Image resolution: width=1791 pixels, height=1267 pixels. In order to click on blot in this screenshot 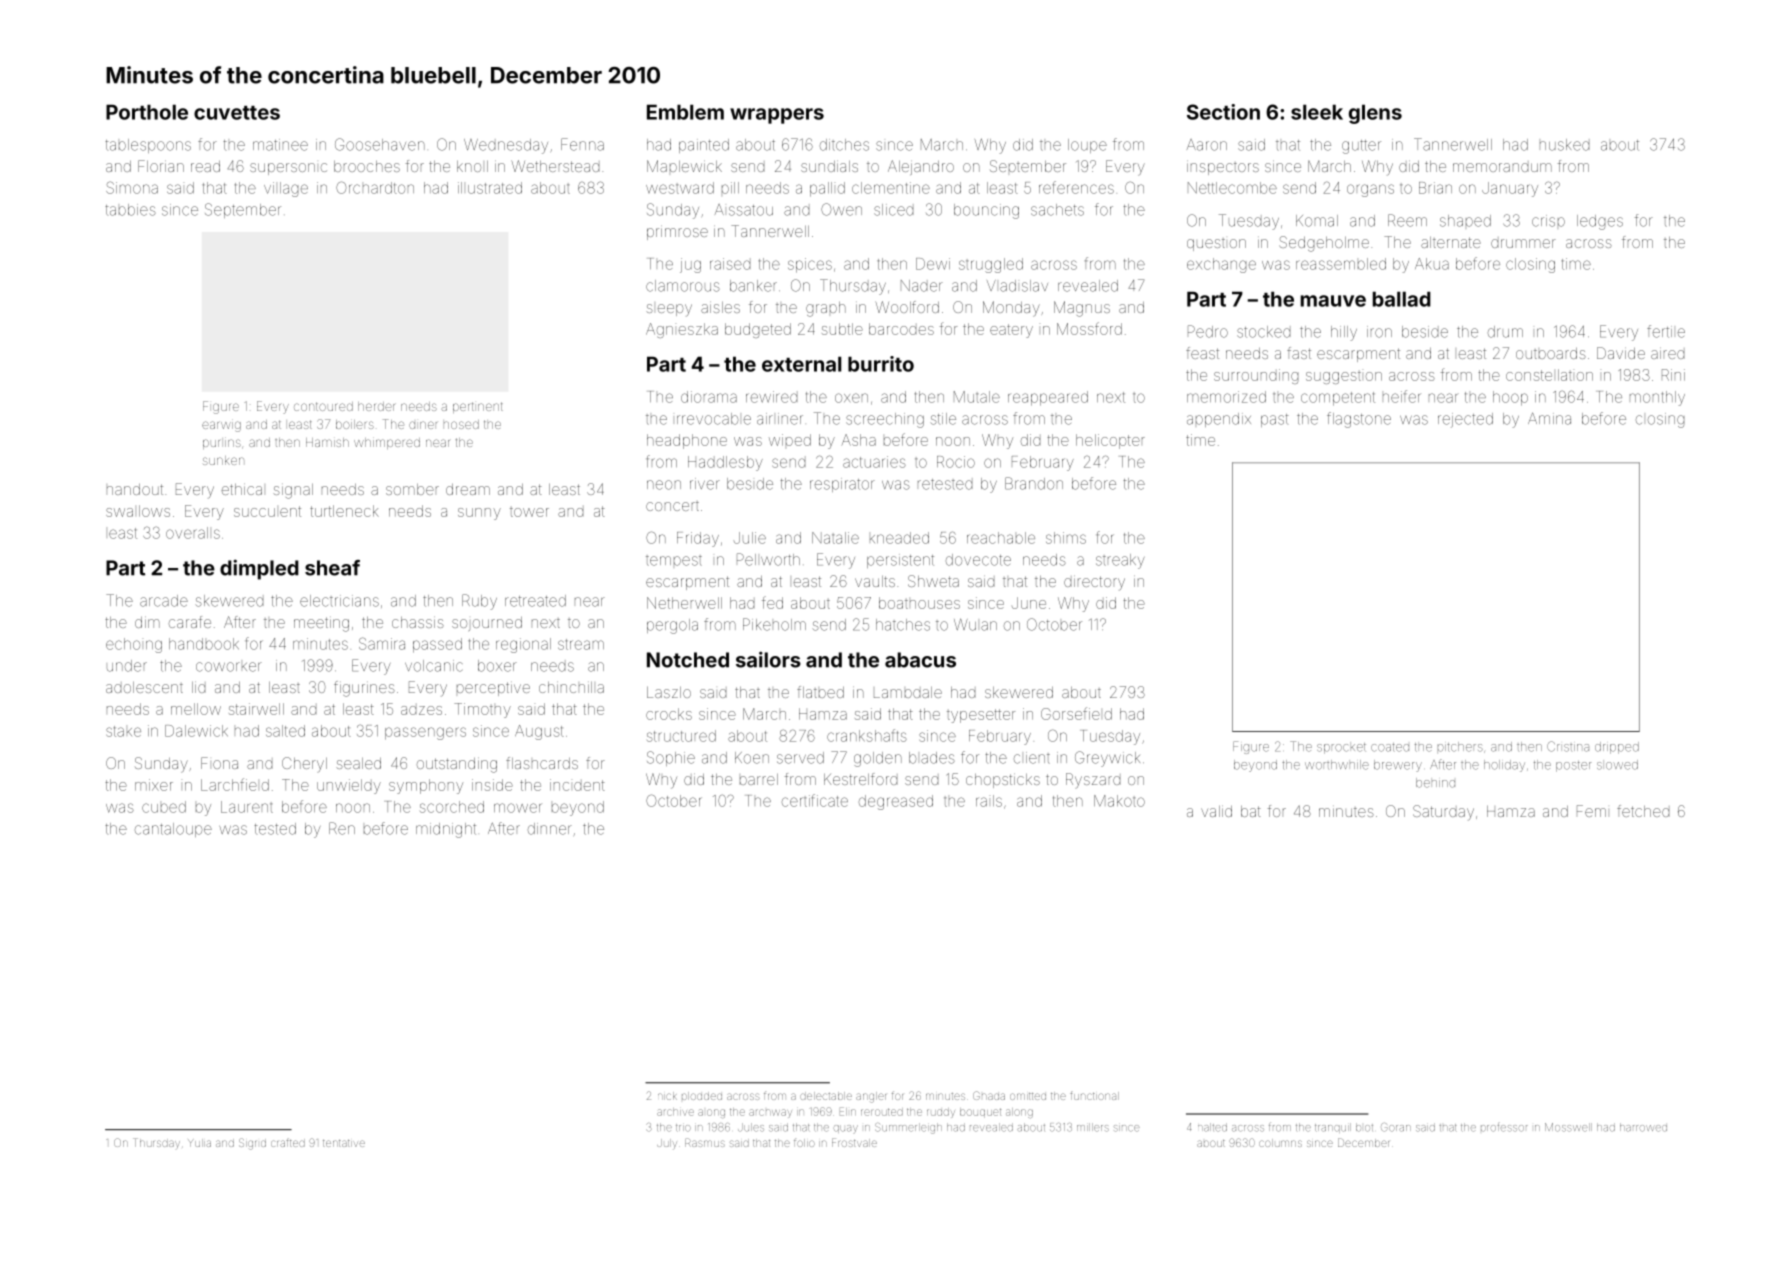, I will do `click(1364, 1127)`.
